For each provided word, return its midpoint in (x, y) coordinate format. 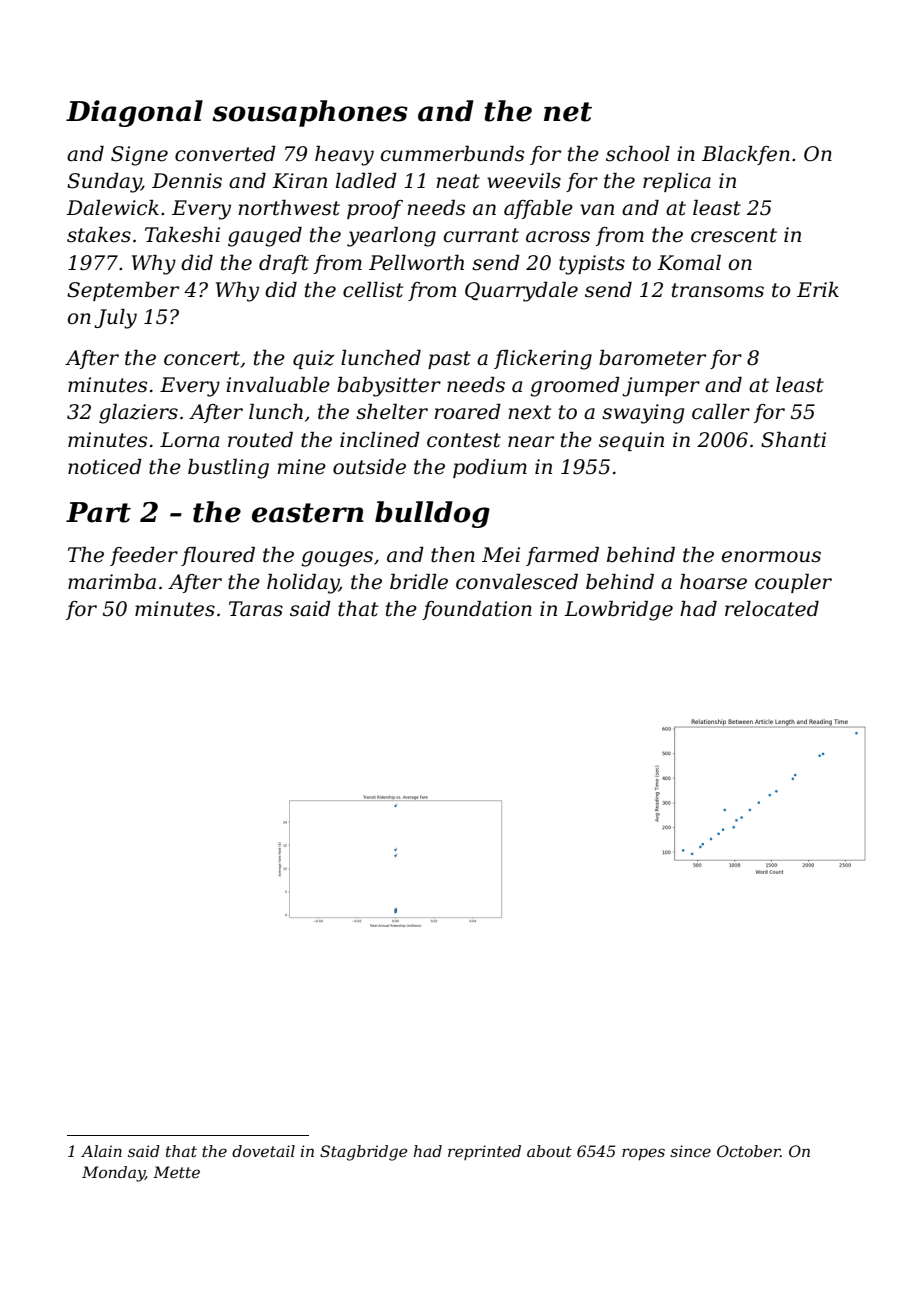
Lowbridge (618, 611)
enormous (771, 557)
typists (592, 265)
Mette (176, 1172)
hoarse (713, 582)
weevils (524, 181)
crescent (734, 235)
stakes (99, 235)
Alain (101, 1151)
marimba (112, 582)
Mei (501, 555)
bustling (228, 469)
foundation (477, 610)
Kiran (299, 181)
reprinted (484, 1152)
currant (481, 235)
